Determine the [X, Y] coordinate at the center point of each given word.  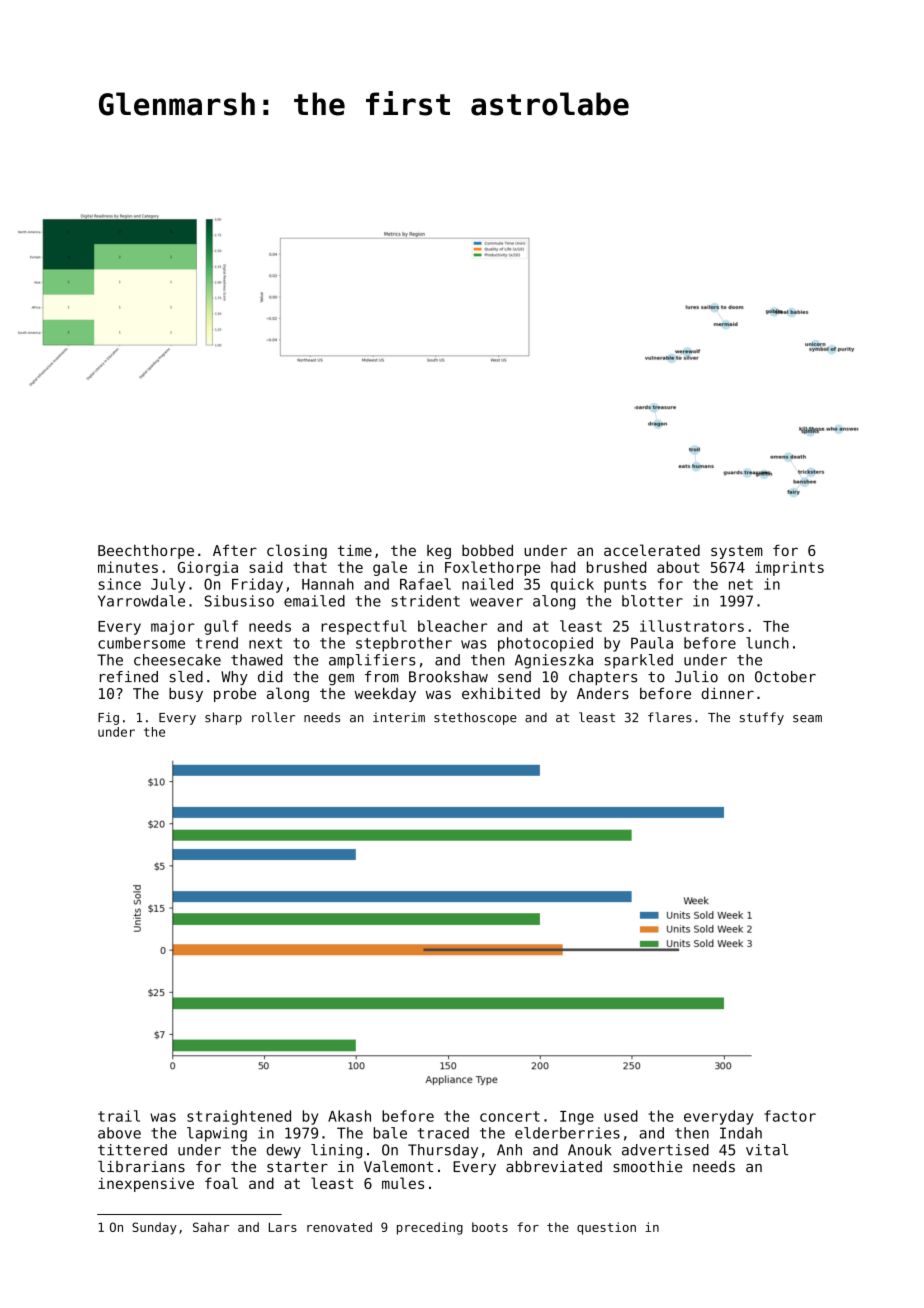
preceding [430, 1228]
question [606, 1228]
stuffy [762, 718]
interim [399, 717]
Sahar [211, 1227]
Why [234, 678]
